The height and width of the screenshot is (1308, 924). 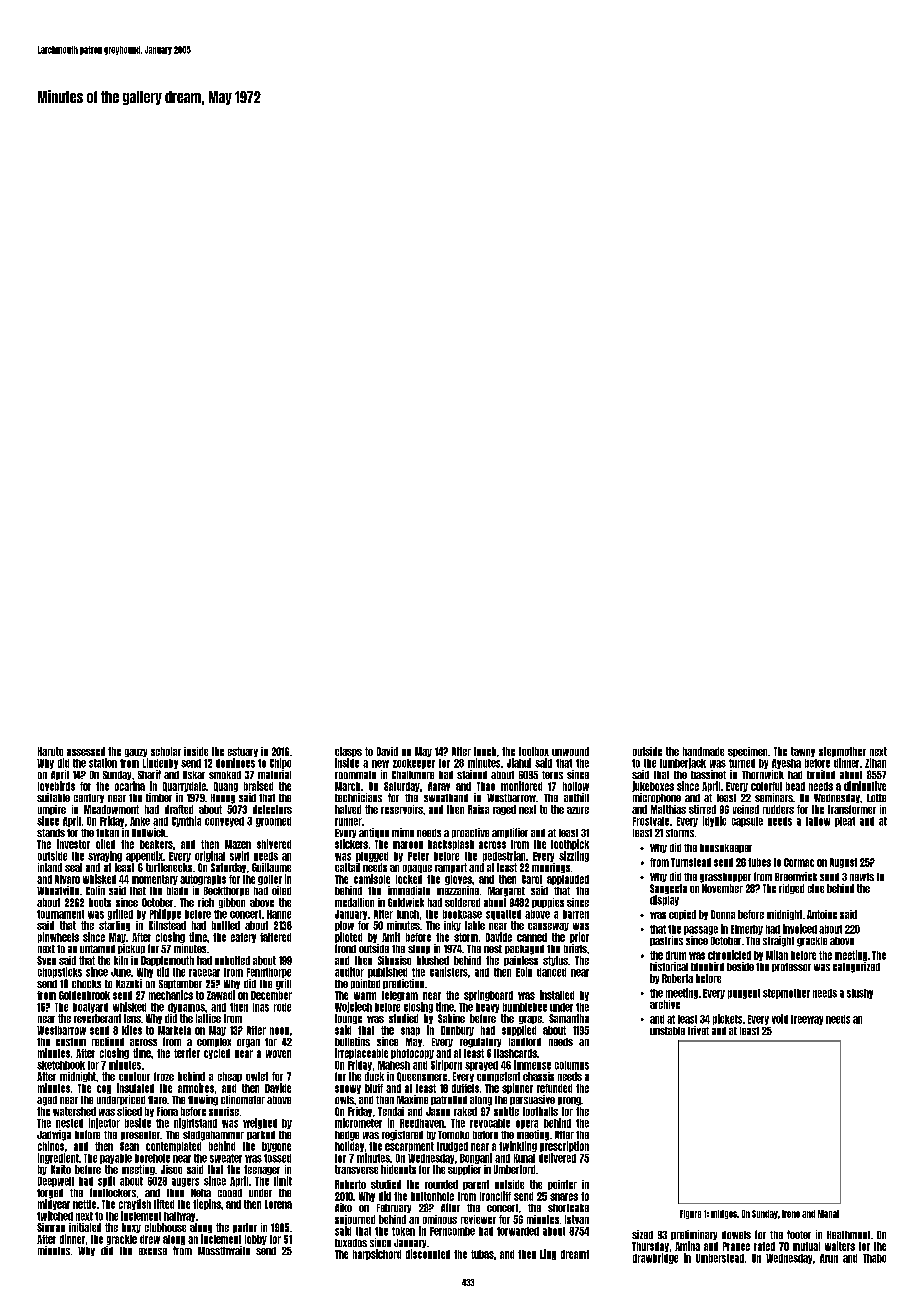 What do you see at coordinates (676, 955) in the screenshot?
I see `drum` at bounding box center [676, 955].
